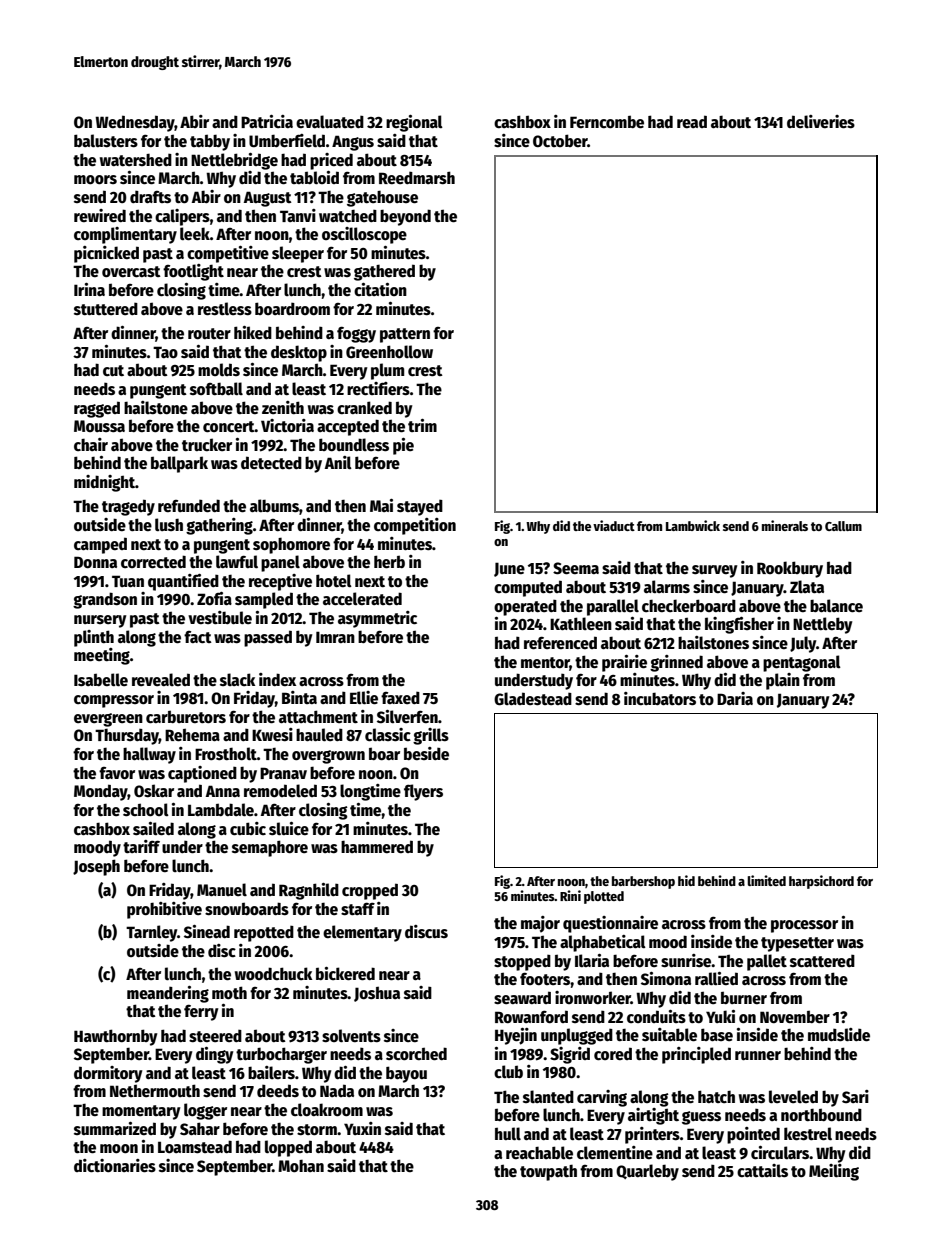 This screenshot has height=1233, width=952. What do you see at coordinates (783, 681) in the screenshot?
I see `plain` at bounding box center [783, 681].
